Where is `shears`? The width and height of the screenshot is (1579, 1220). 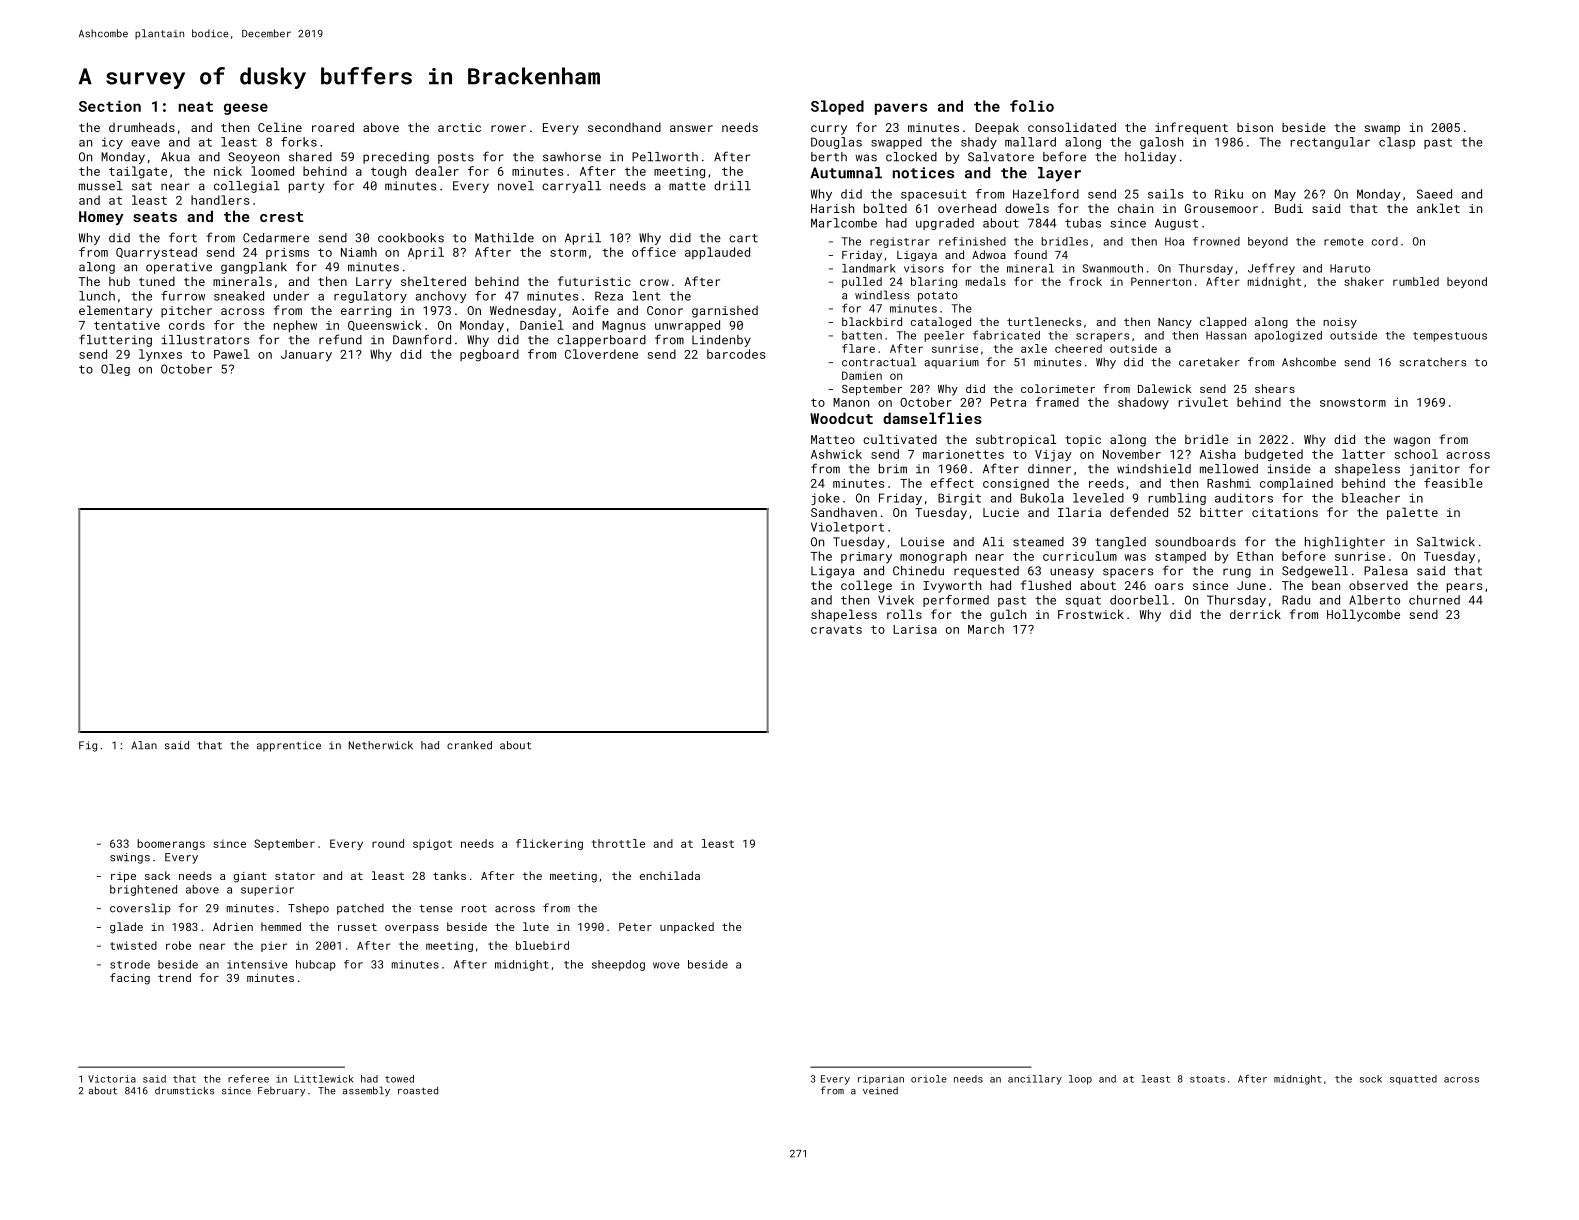 shears is located at coordinates (1275, 388).
